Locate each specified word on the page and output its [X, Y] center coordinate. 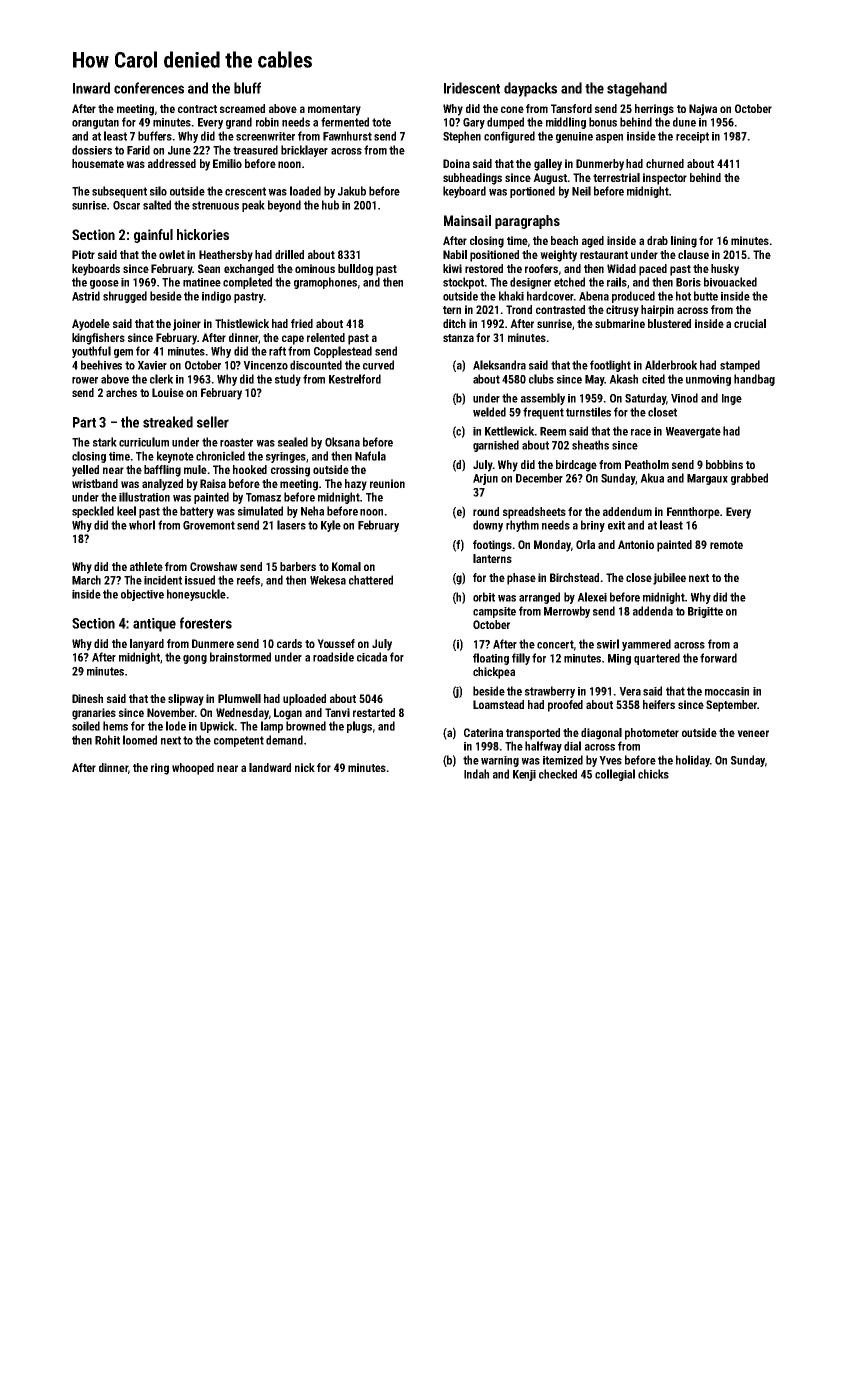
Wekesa [328, 580]
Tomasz [263, 497]
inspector [665, 179]
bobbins [724, 464]
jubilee [669, 579]
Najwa [703, 110]
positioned [494, 256]
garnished [496, 446]
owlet [172, 254]
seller [213, 422]
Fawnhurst [347, 136]
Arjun [485, 479]
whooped [193, 769]
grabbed [749, 479]
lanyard [147, 645]
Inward [91, 88]
